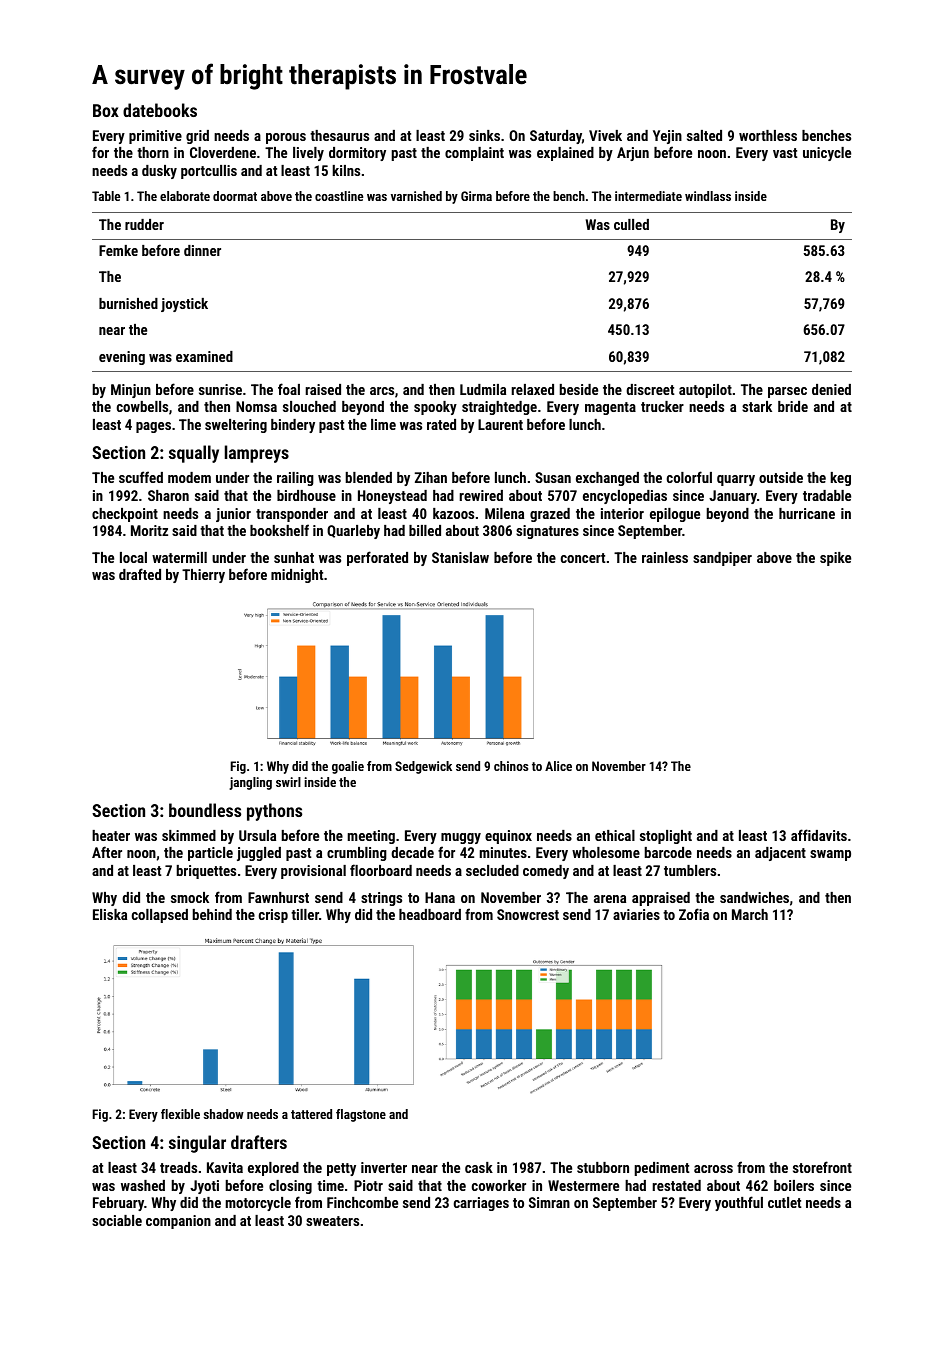  Describe the element at coordinates (831, 389) in the page. I see `denied` at that location.
